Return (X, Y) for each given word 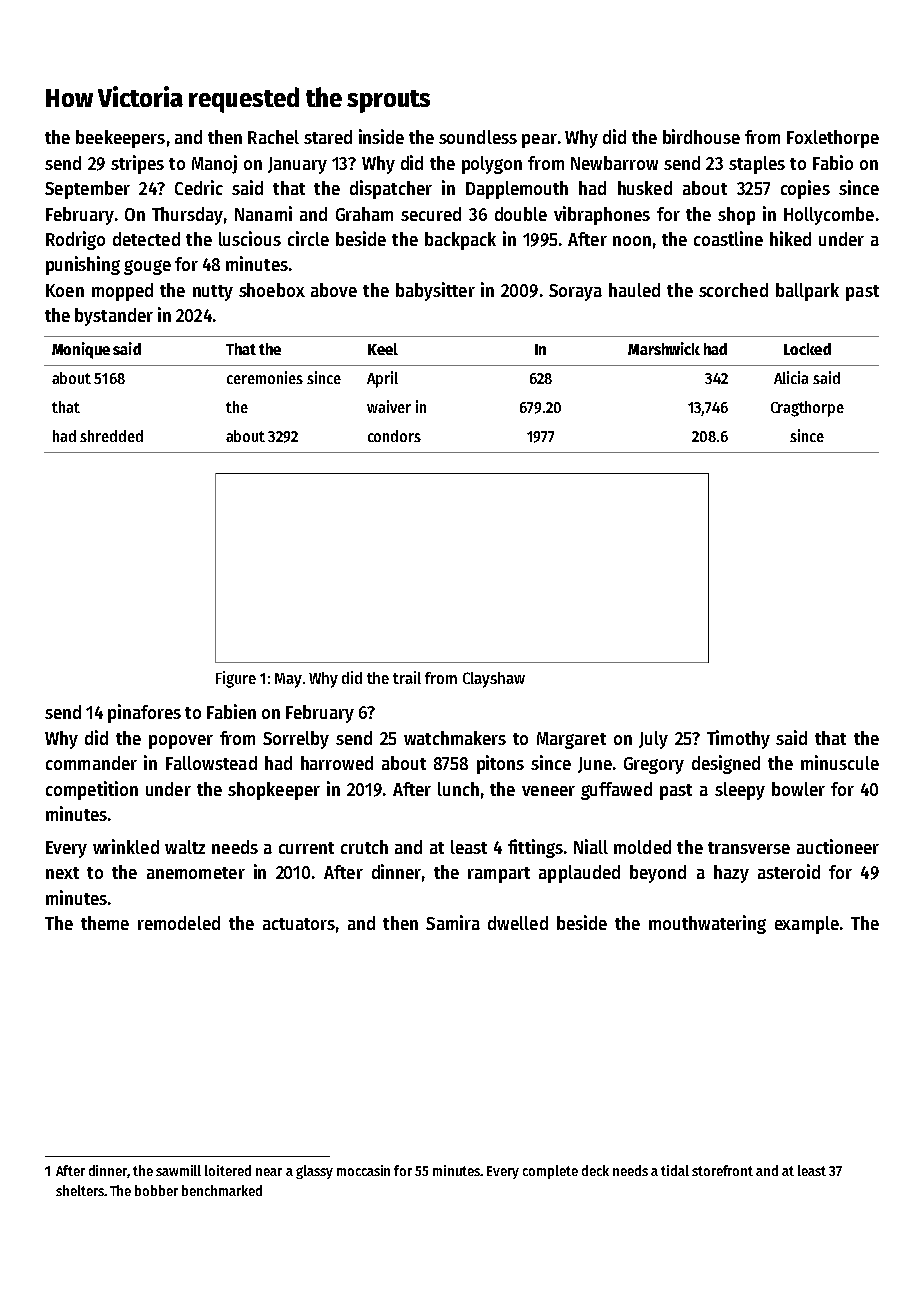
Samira (453, 922)
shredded (111, 436)
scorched (733, 290)
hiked (790, 238)
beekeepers (120, 139)
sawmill (178, 1170)
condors (394, 436)
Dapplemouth (517, 190)
